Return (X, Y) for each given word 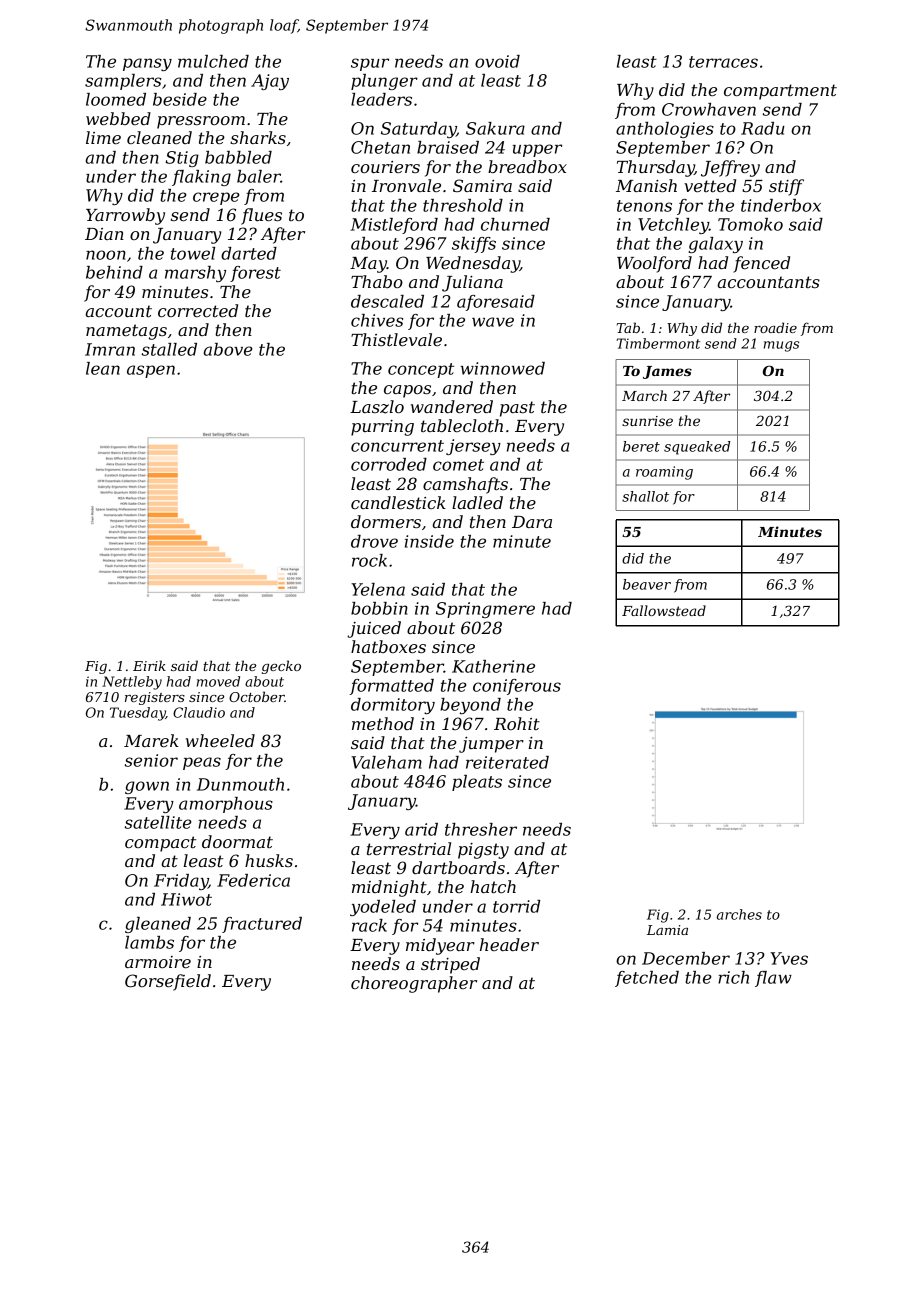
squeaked (697, 448)
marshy (195, 274)
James (667, 372)
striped (450, 965)
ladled (477, 502)
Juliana (472, 283)
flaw (773, 979)
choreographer (414, 984)
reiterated (507, 762)
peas (202, 763)
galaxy (715, 245)
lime (103, 137)
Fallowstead (664, 610)
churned (515, 224)
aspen (151, 371)
